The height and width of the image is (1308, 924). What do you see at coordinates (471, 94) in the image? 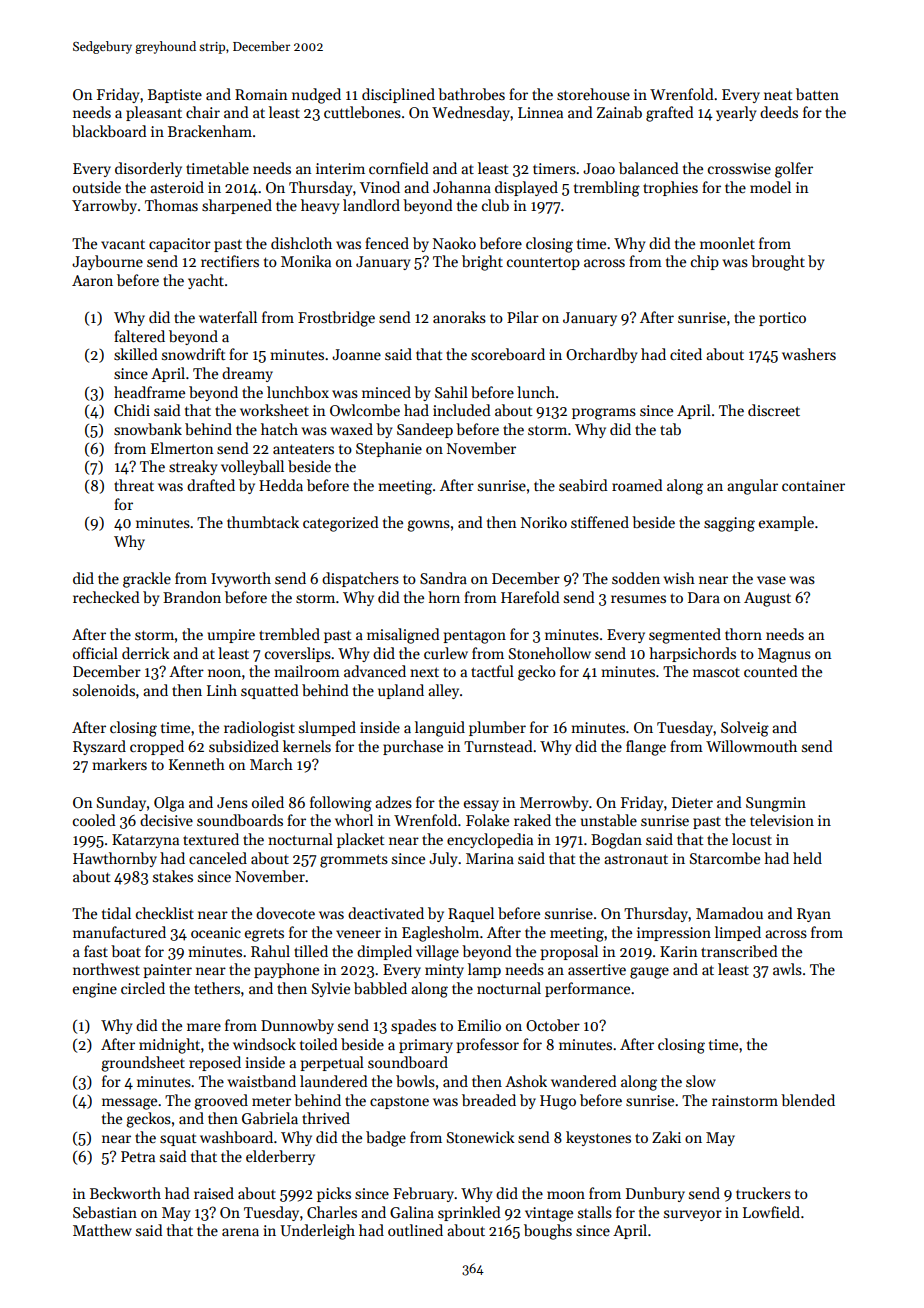
I see `bathrobes` at bounding box center [471, 94].
